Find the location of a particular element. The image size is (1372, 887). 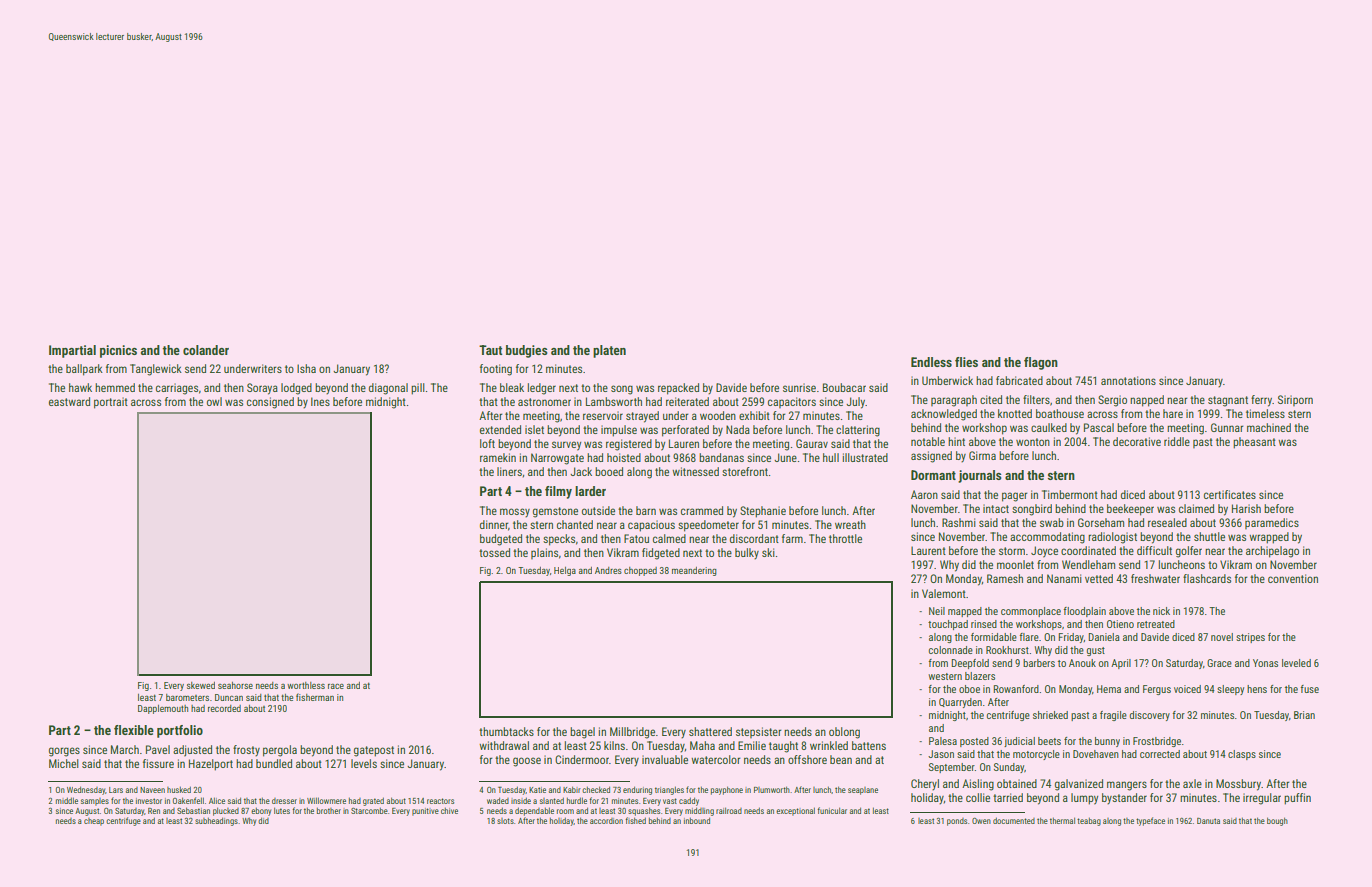

Siriporn is located at coordinates (1295, 400).
